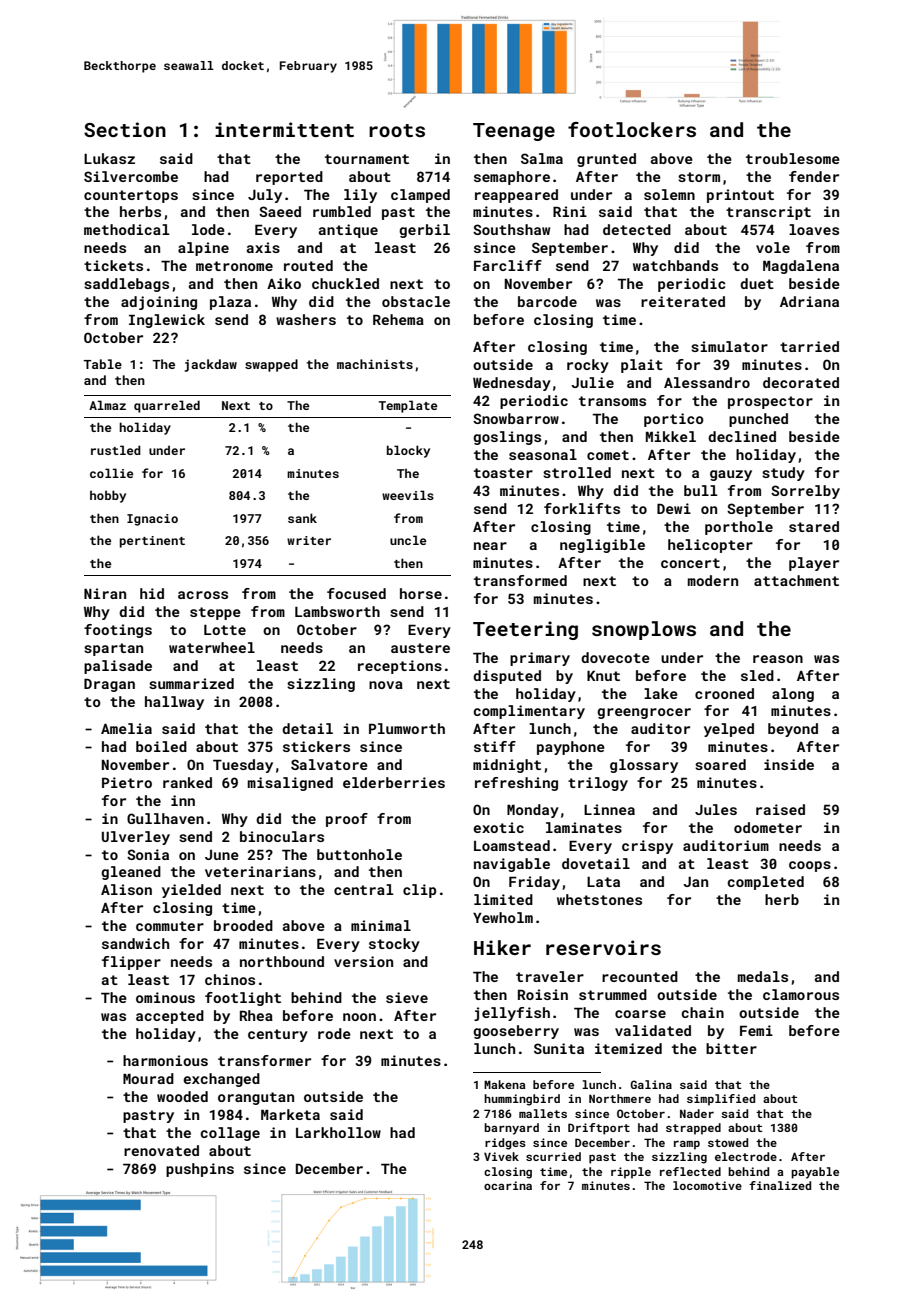  What do you see at coordinates (148, 1078) in the document?
I see `Mourad` at bounding box center [148, 1078].
